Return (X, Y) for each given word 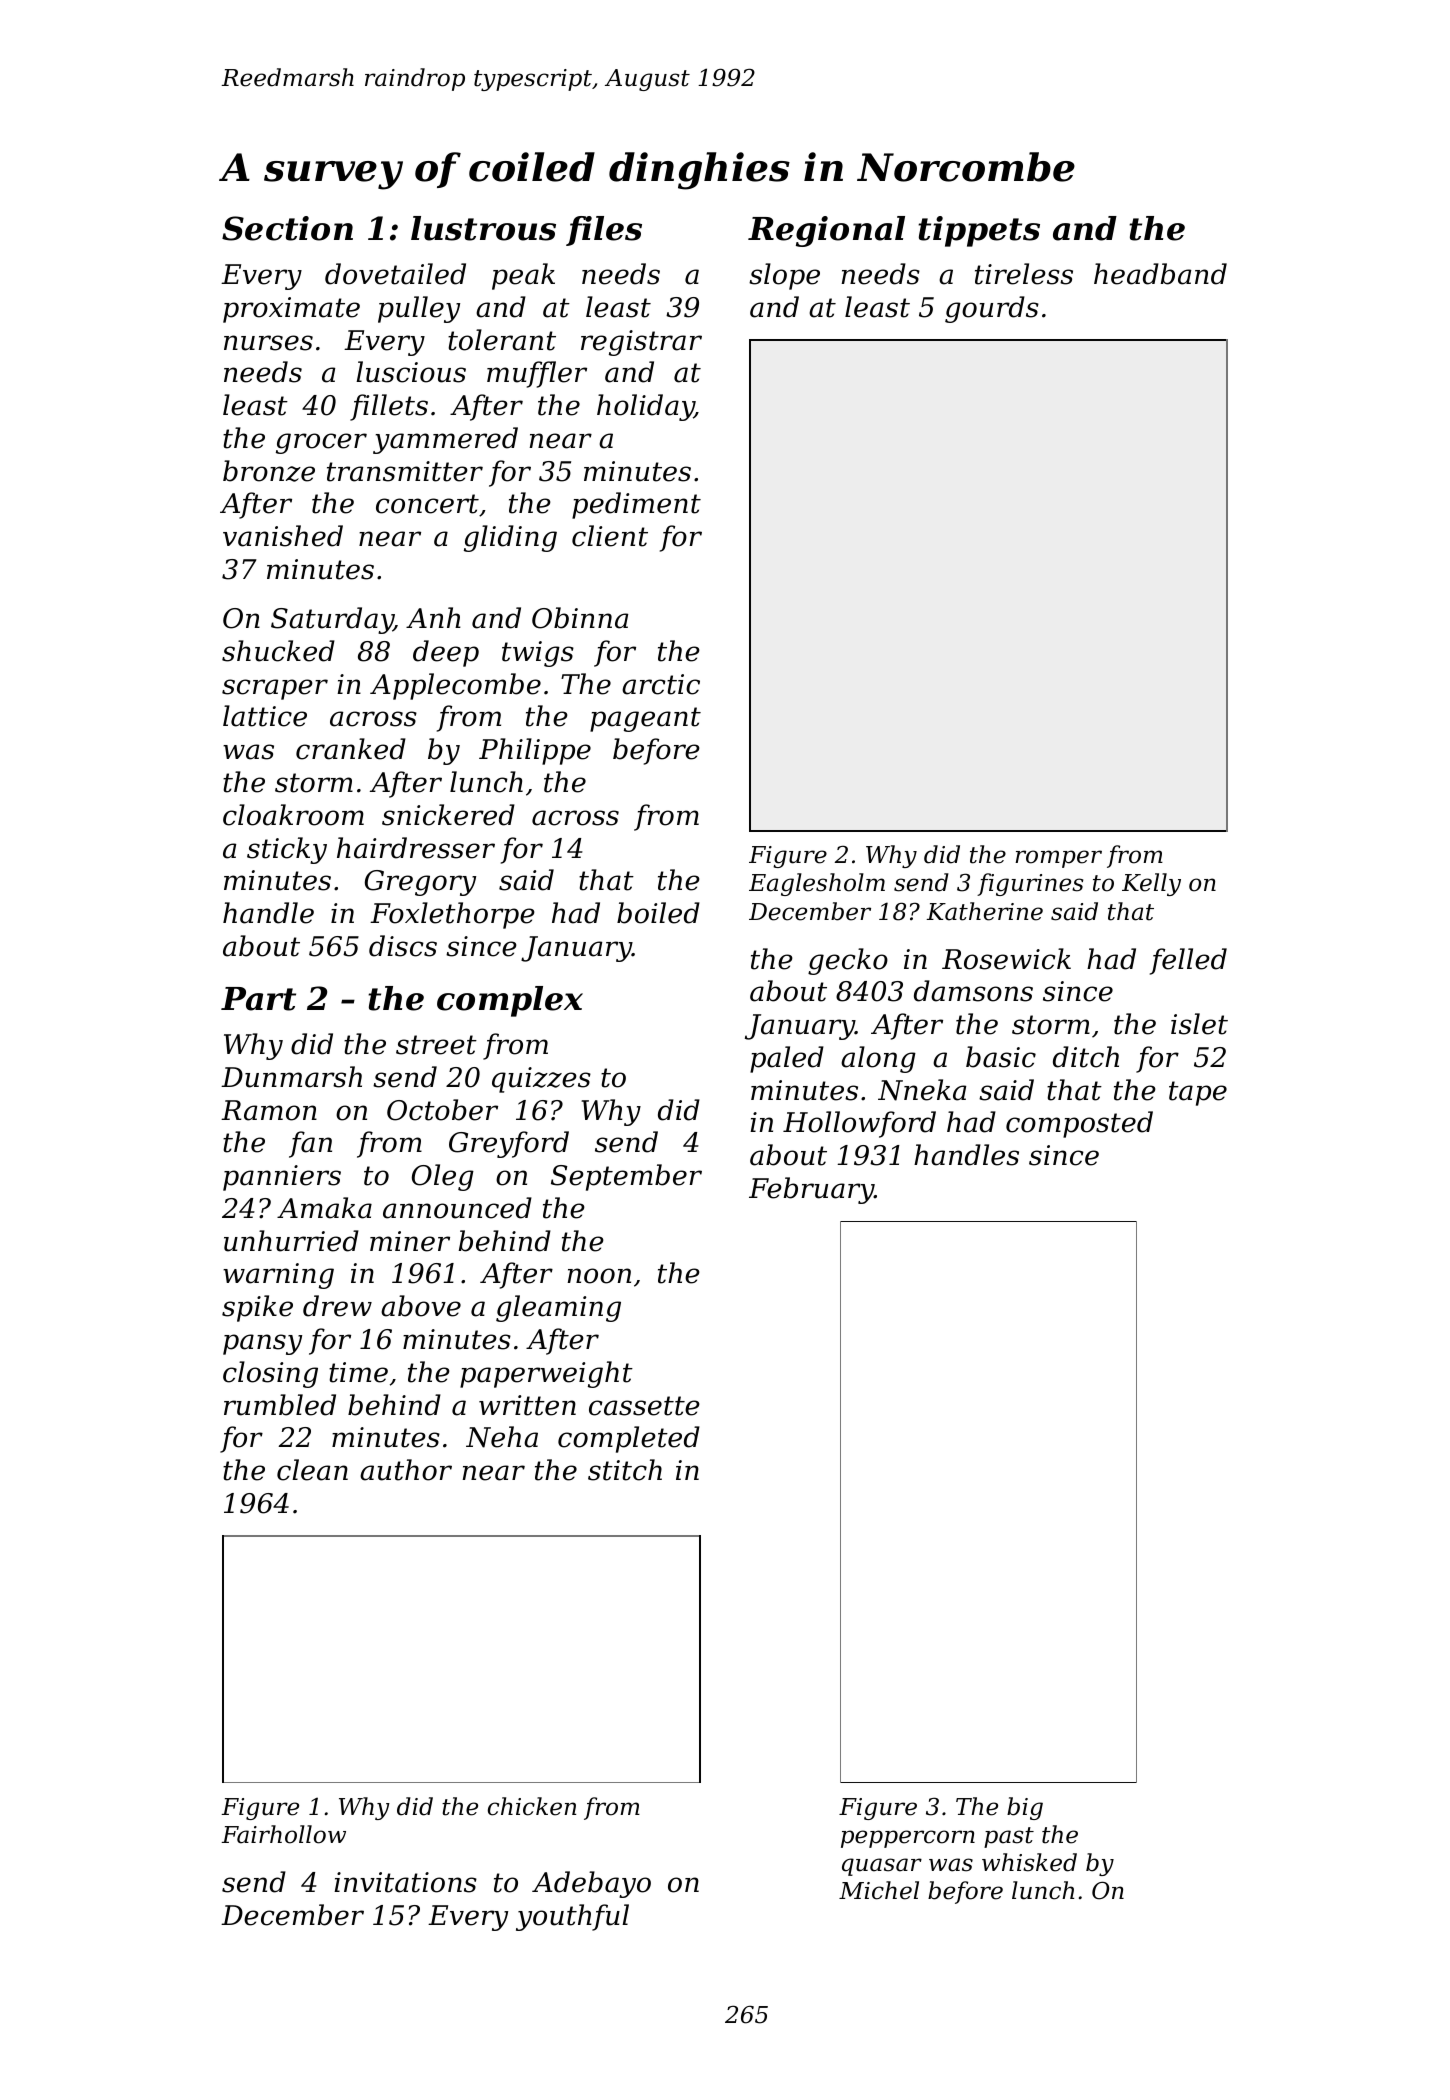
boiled (658, 913)
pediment (636, 505)
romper (1058, 859)
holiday (645, 407)
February (811, 1190)
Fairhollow (283, 1834)
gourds (992, 309)
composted (1079, 1124)
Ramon (269, 1110)
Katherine (984, 911)
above (421, 1306)
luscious (411, 372)
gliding (510, 538)
